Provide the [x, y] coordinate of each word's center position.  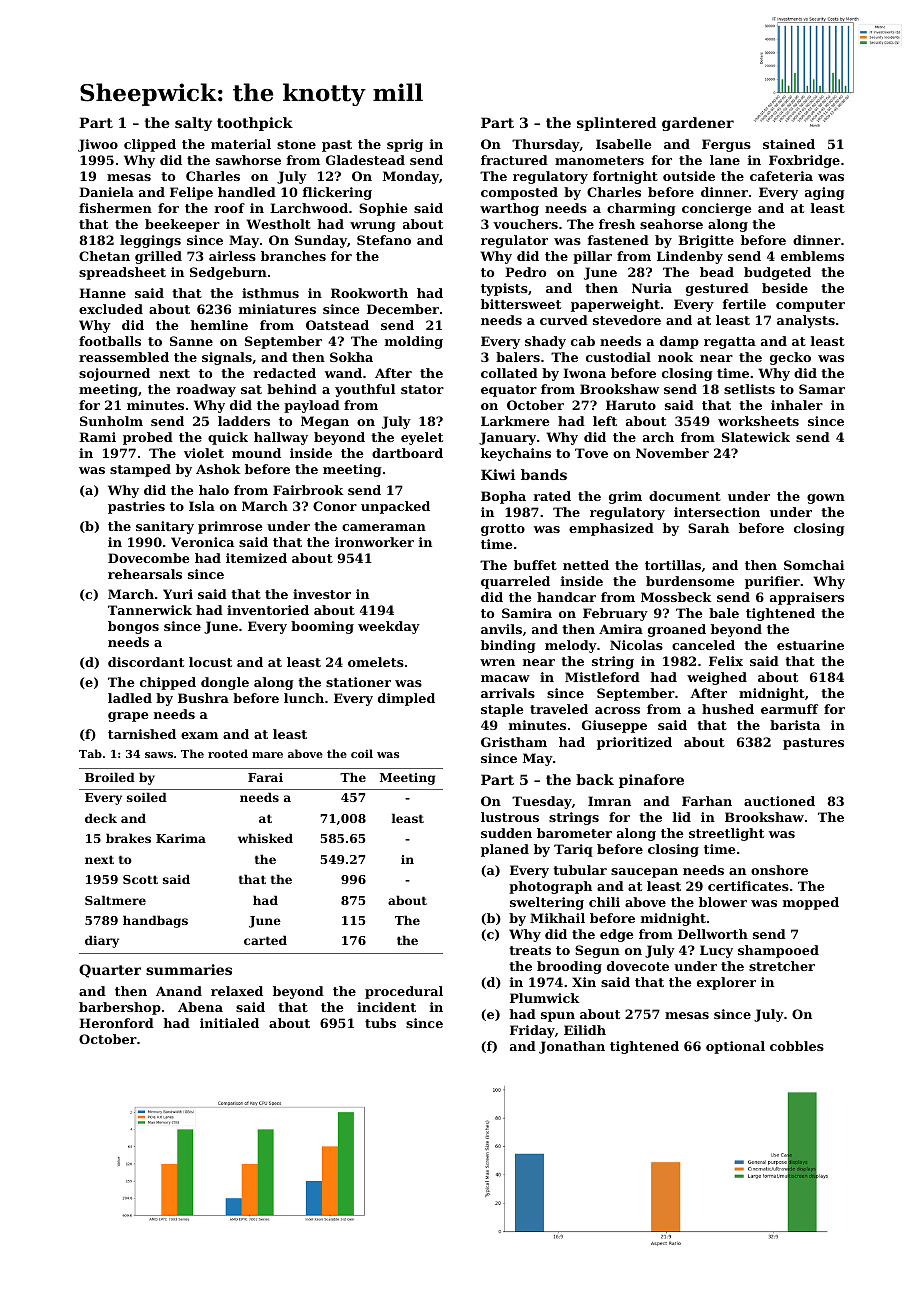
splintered [616, 124]
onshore [779, 870]
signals [227, 358]
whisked [265, 838]
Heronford [116, 1023]
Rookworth [369, 293]
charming [641, 209]
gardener [698, 124]
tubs [380, 1023]
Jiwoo [98, 145]
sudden [506, 833]
